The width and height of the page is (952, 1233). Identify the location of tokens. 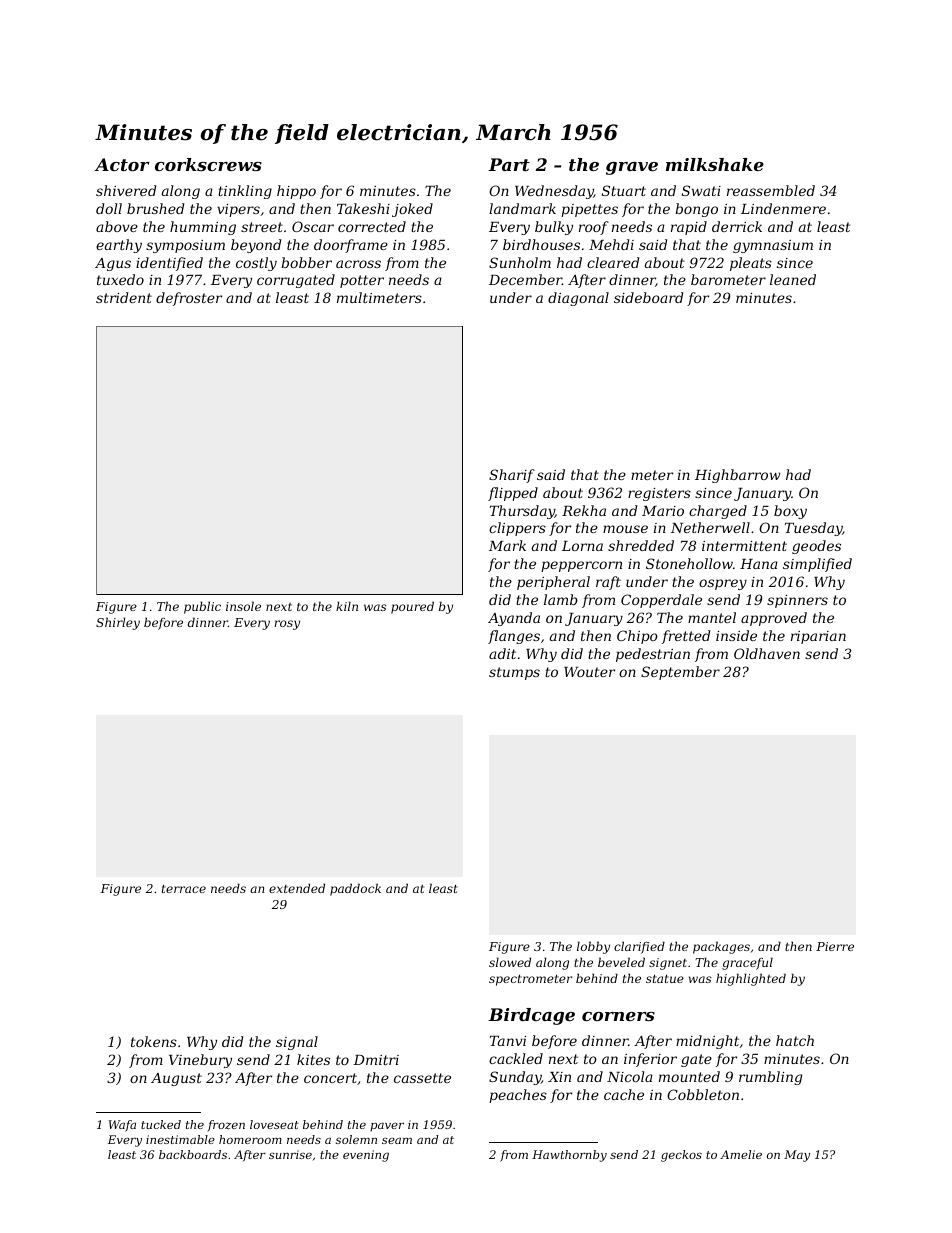
(154, 1041).
